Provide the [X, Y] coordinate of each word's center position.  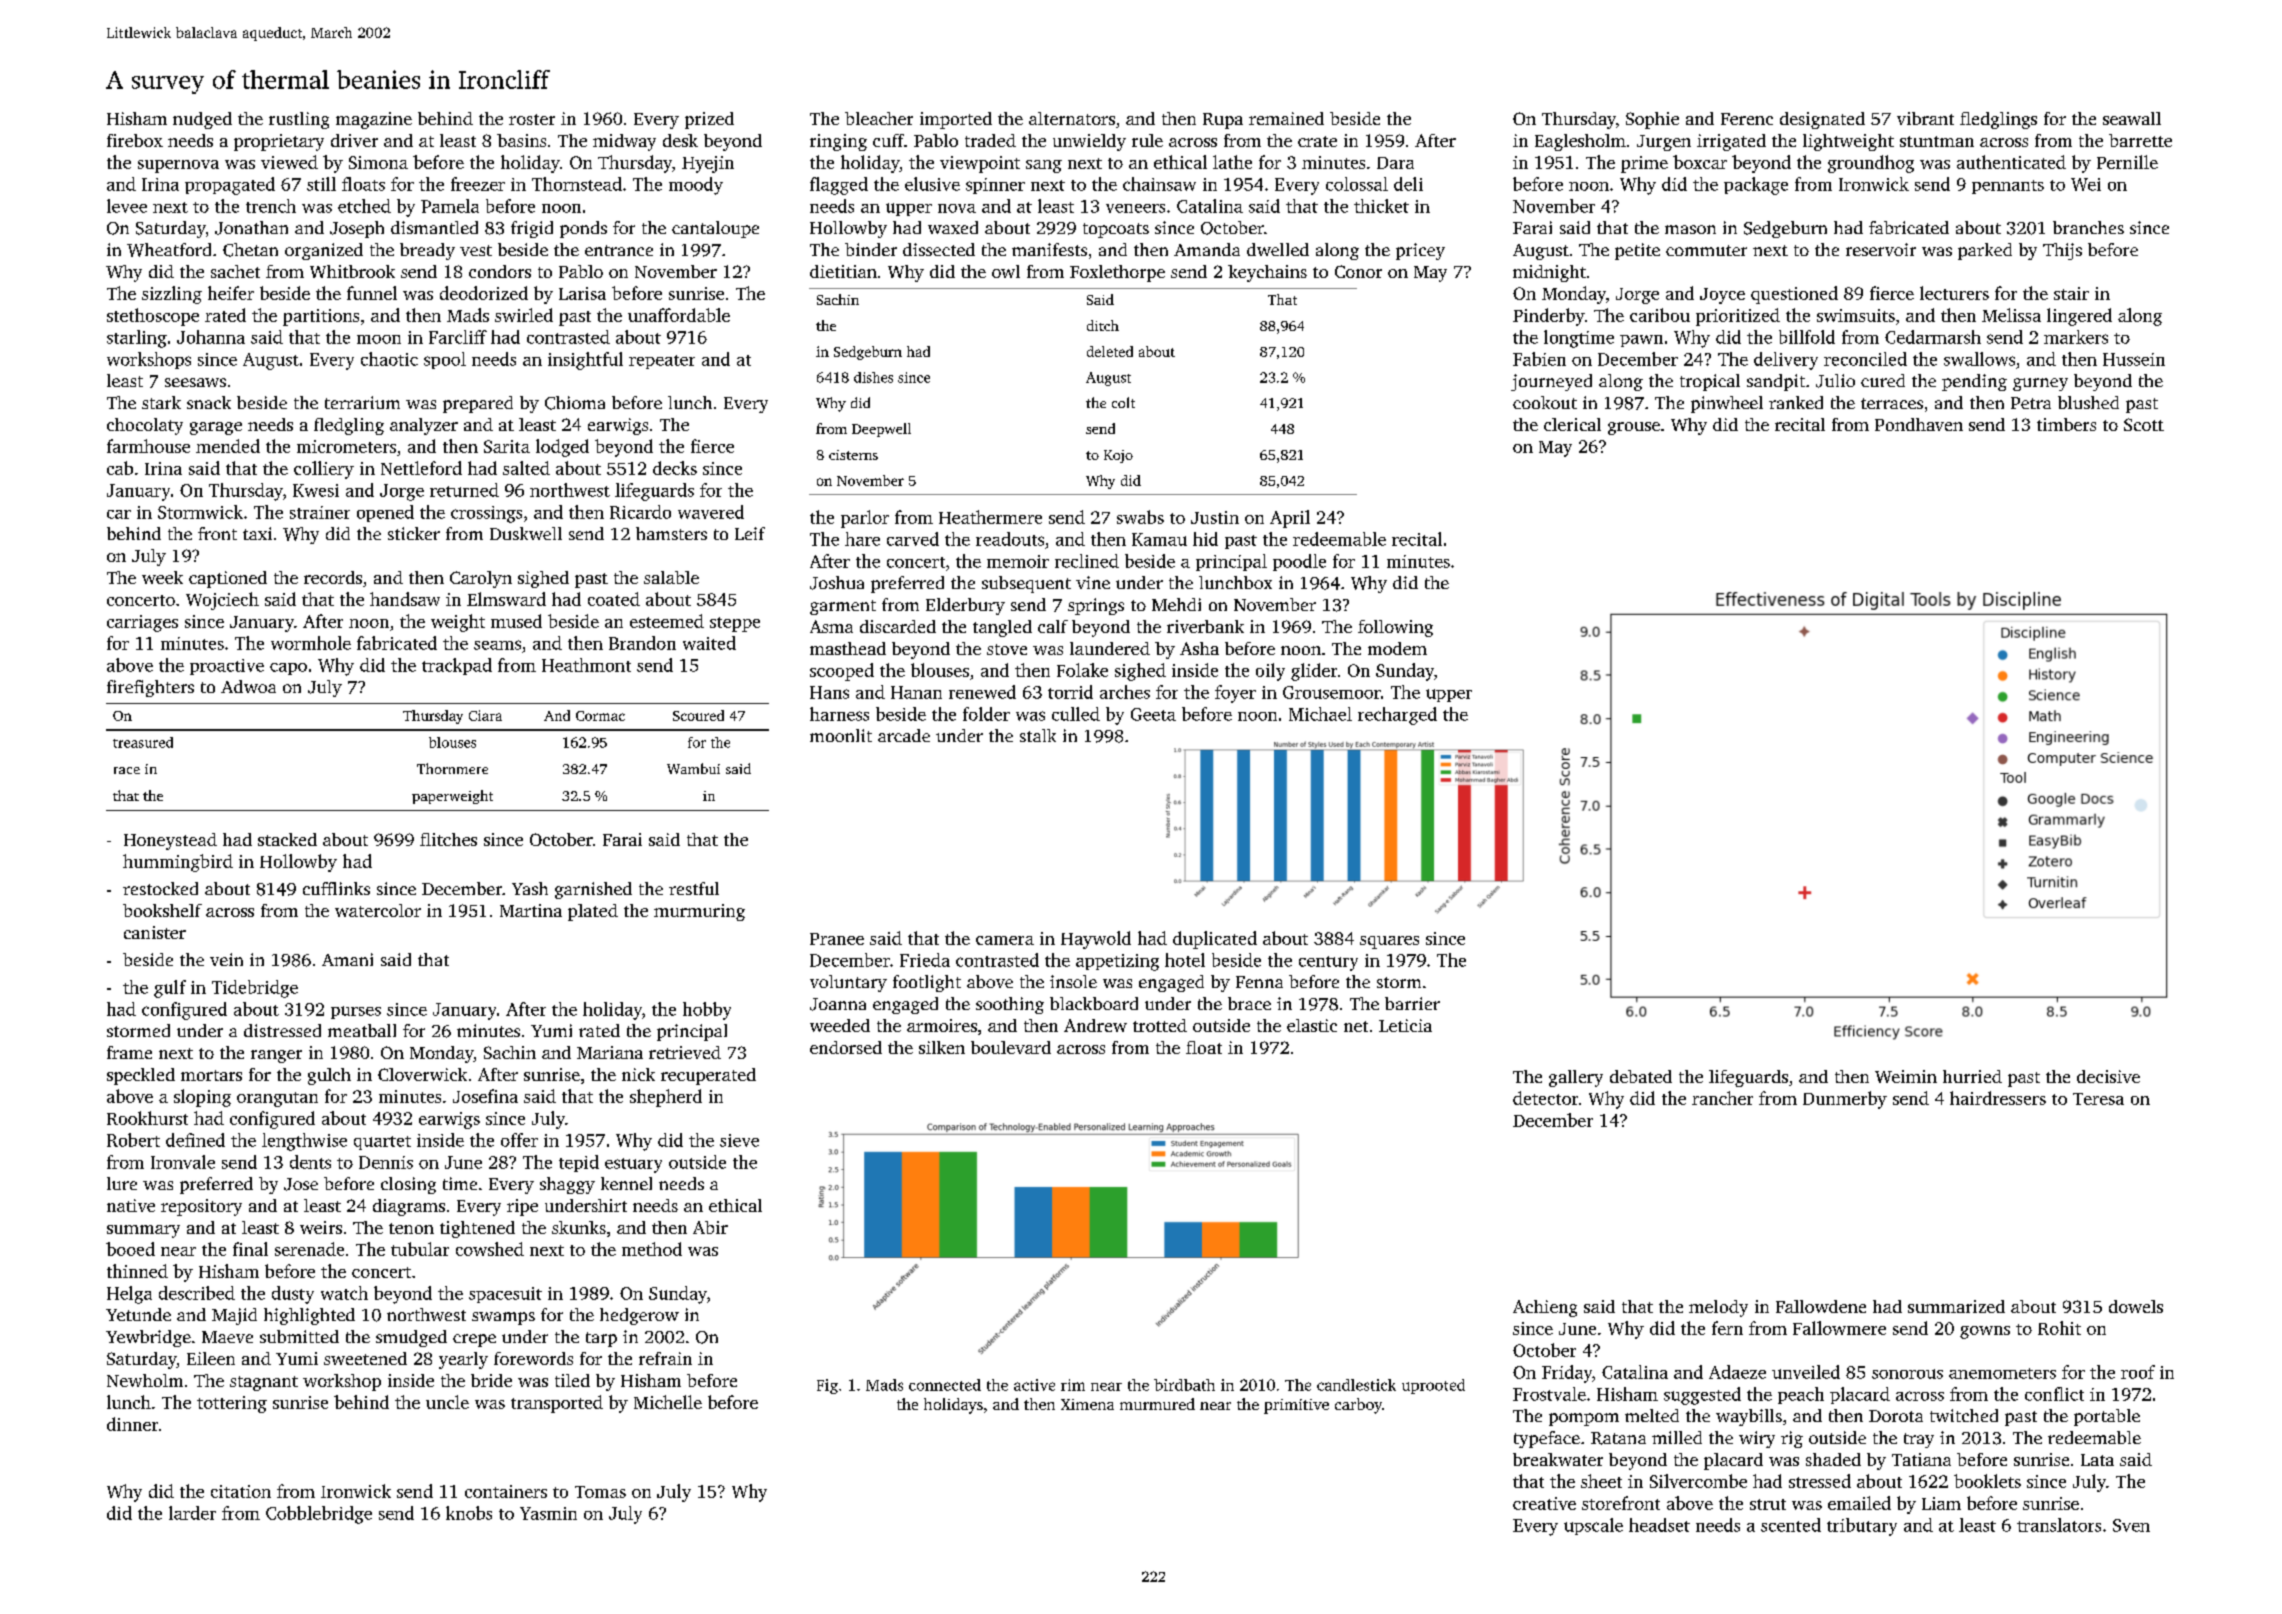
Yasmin [548, 1513]
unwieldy [1089, 142]
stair [2071, 293]
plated [593, 912]
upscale [1593, 1526]
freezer [478, 184]
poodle [1299, 562]
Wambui [693, 768]
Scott [2144, 424]
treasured [143, 742]
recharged [1397, 716]
